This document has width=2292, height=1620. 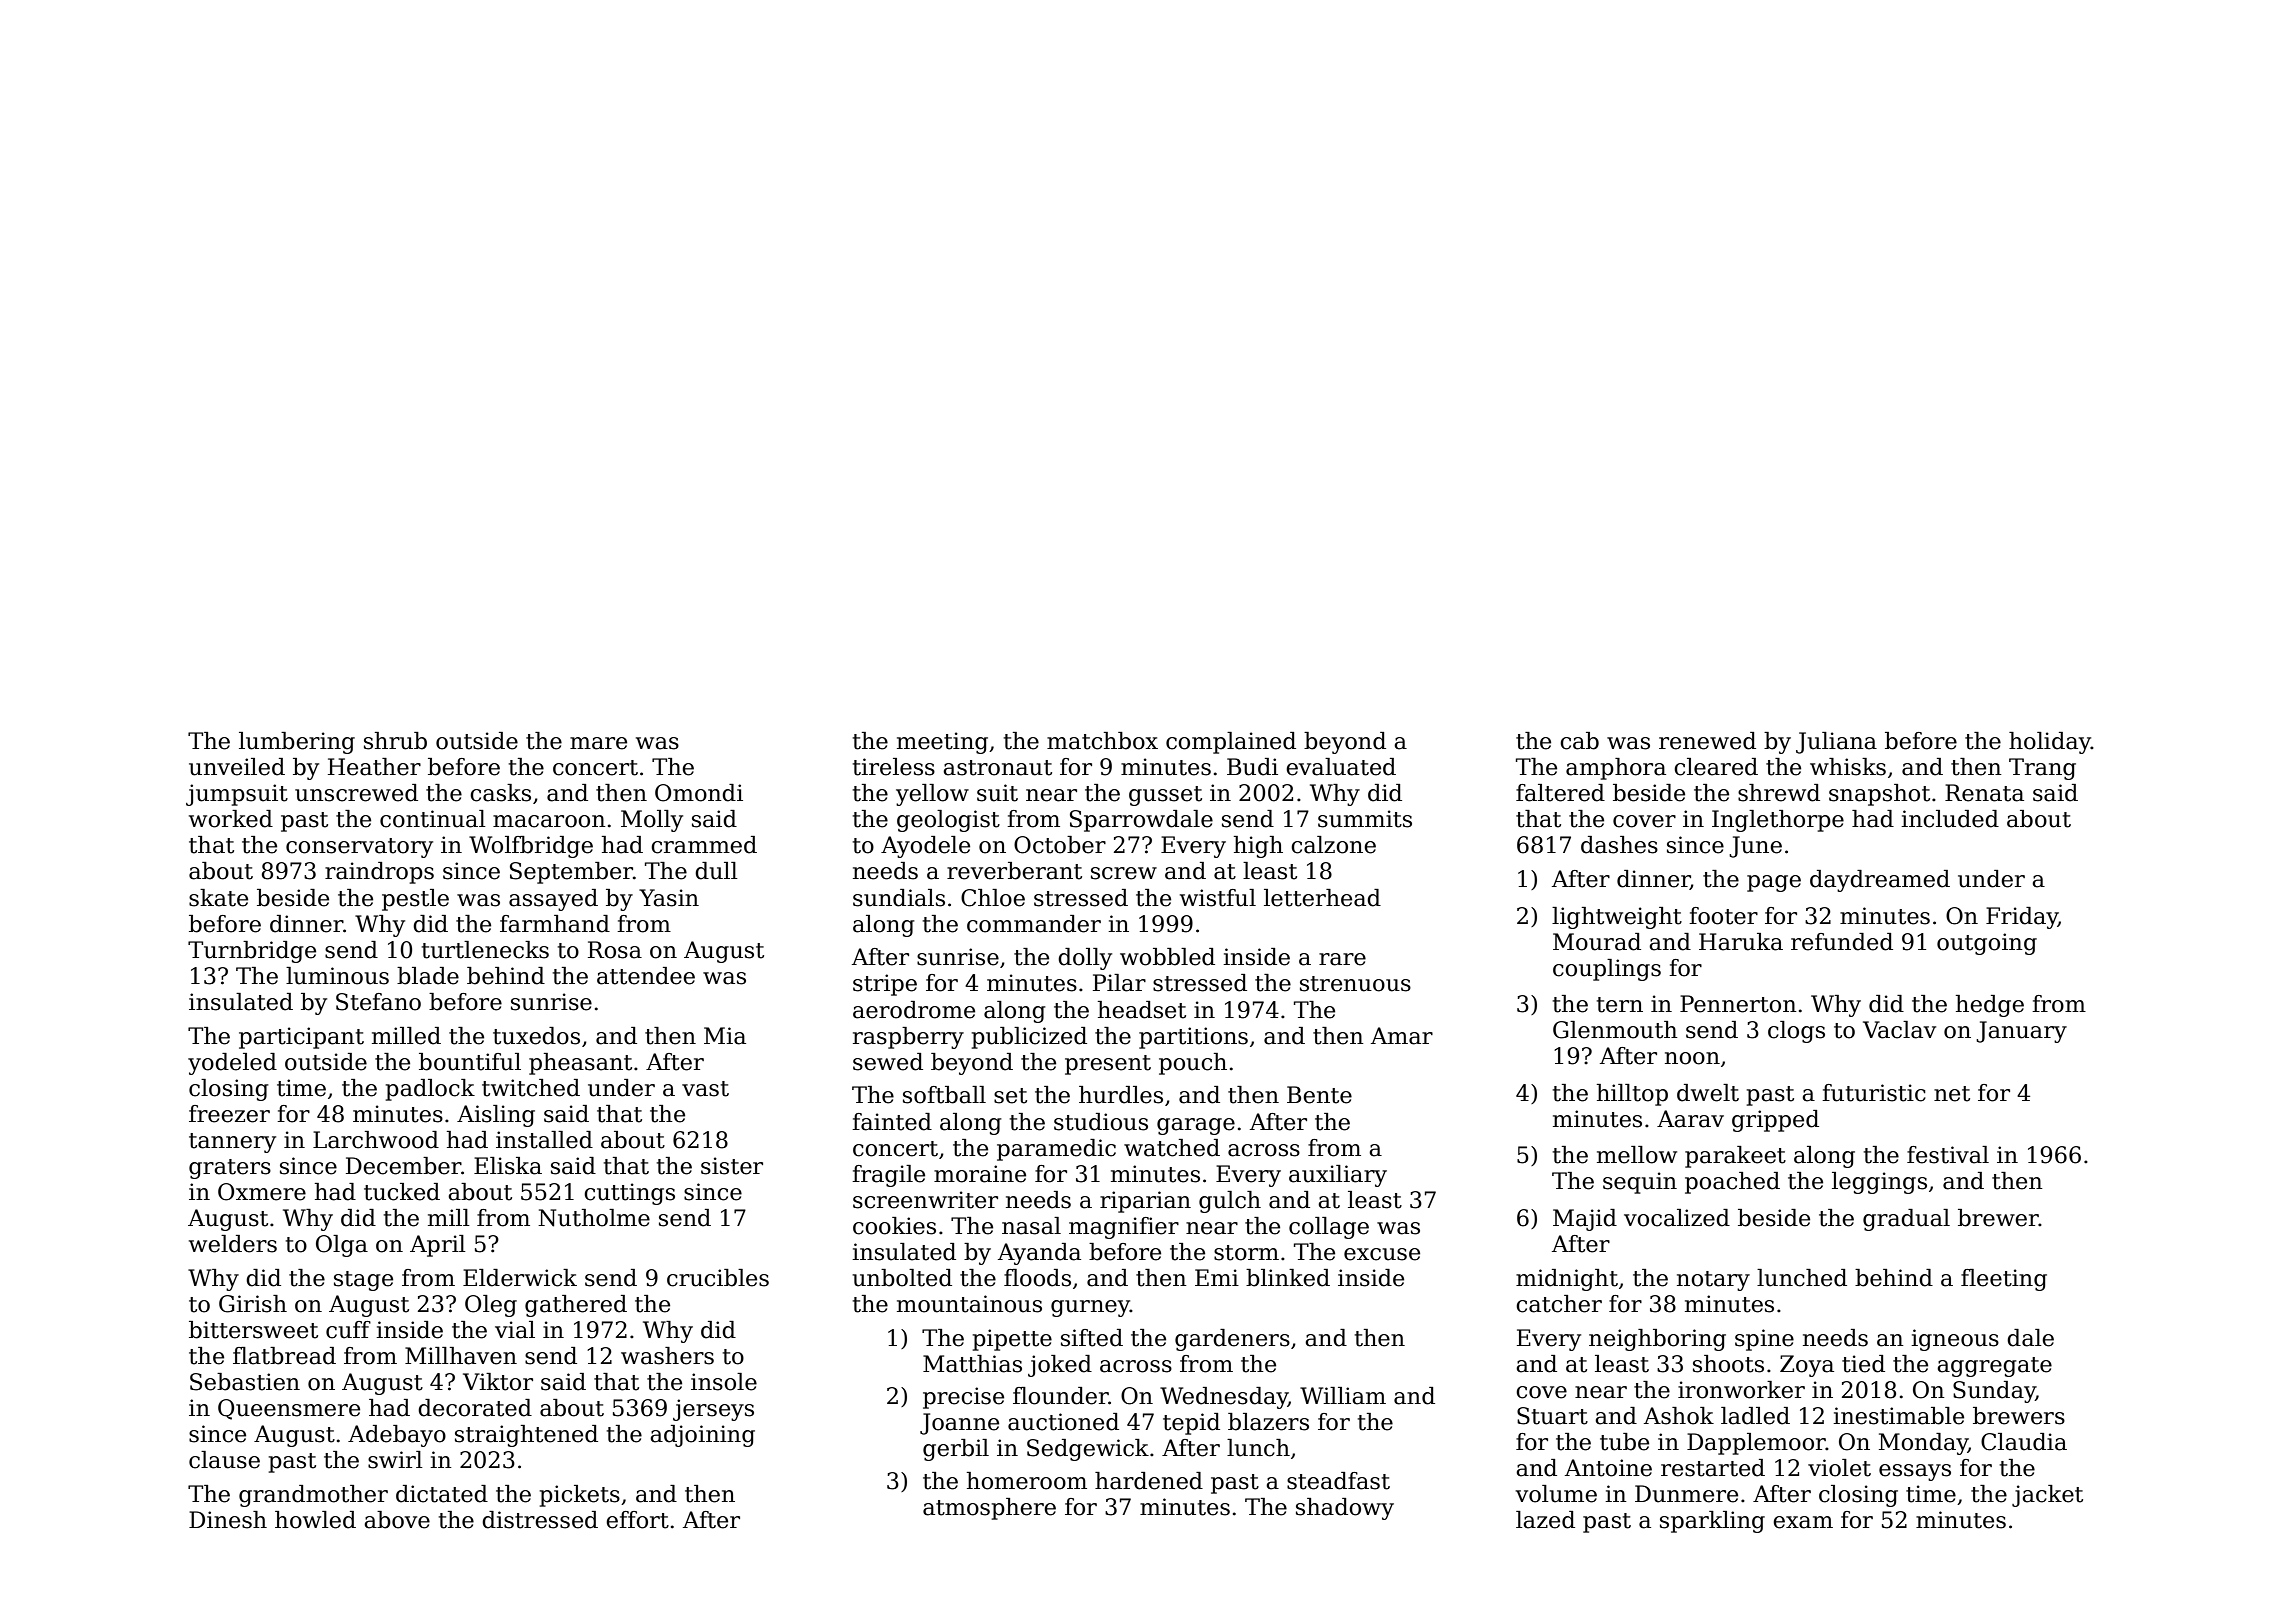 I want to click on holiday, so click(x=2050, y=743).
